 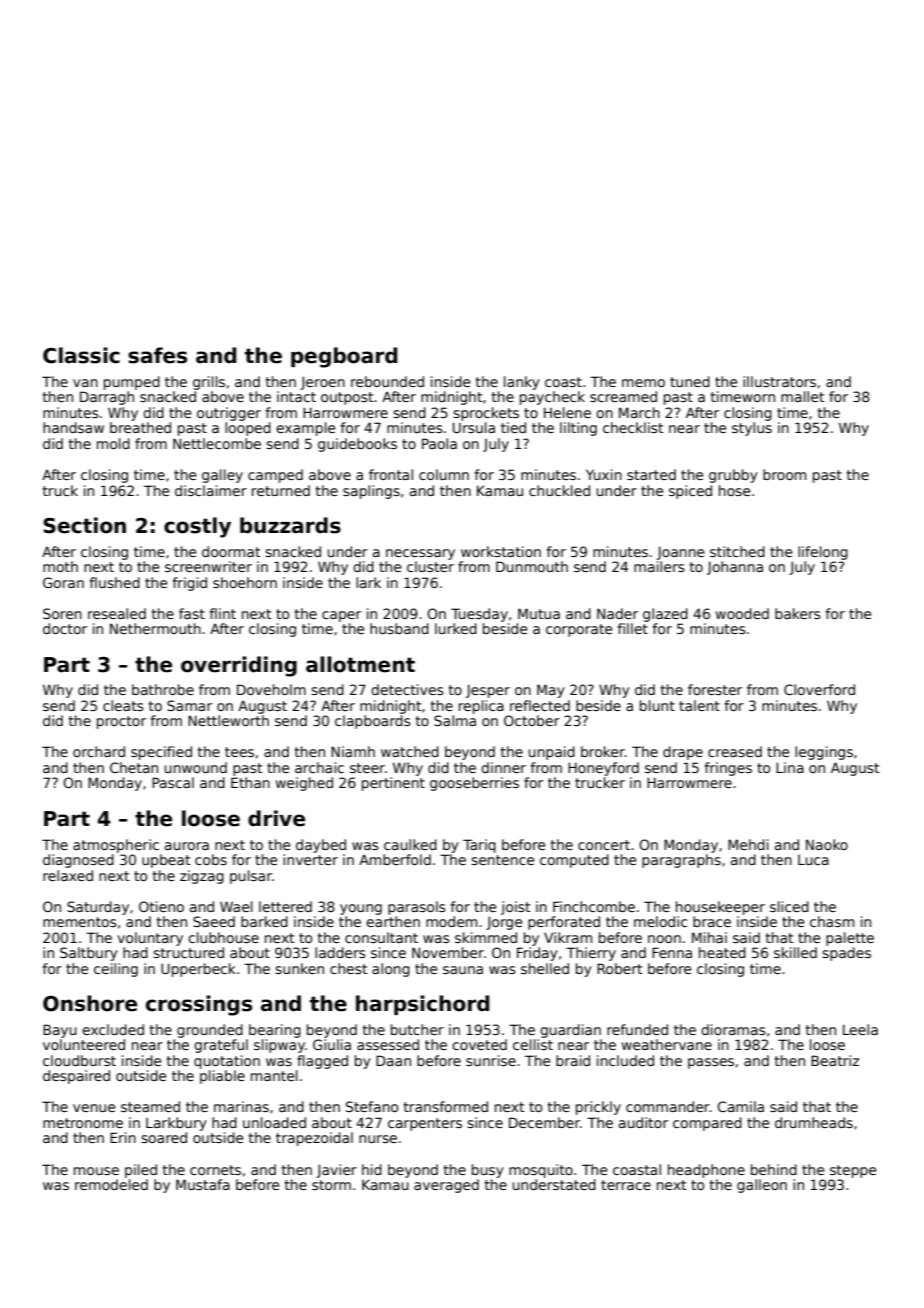 I want to click on Mustafa, so click(x=203, y=1184).
